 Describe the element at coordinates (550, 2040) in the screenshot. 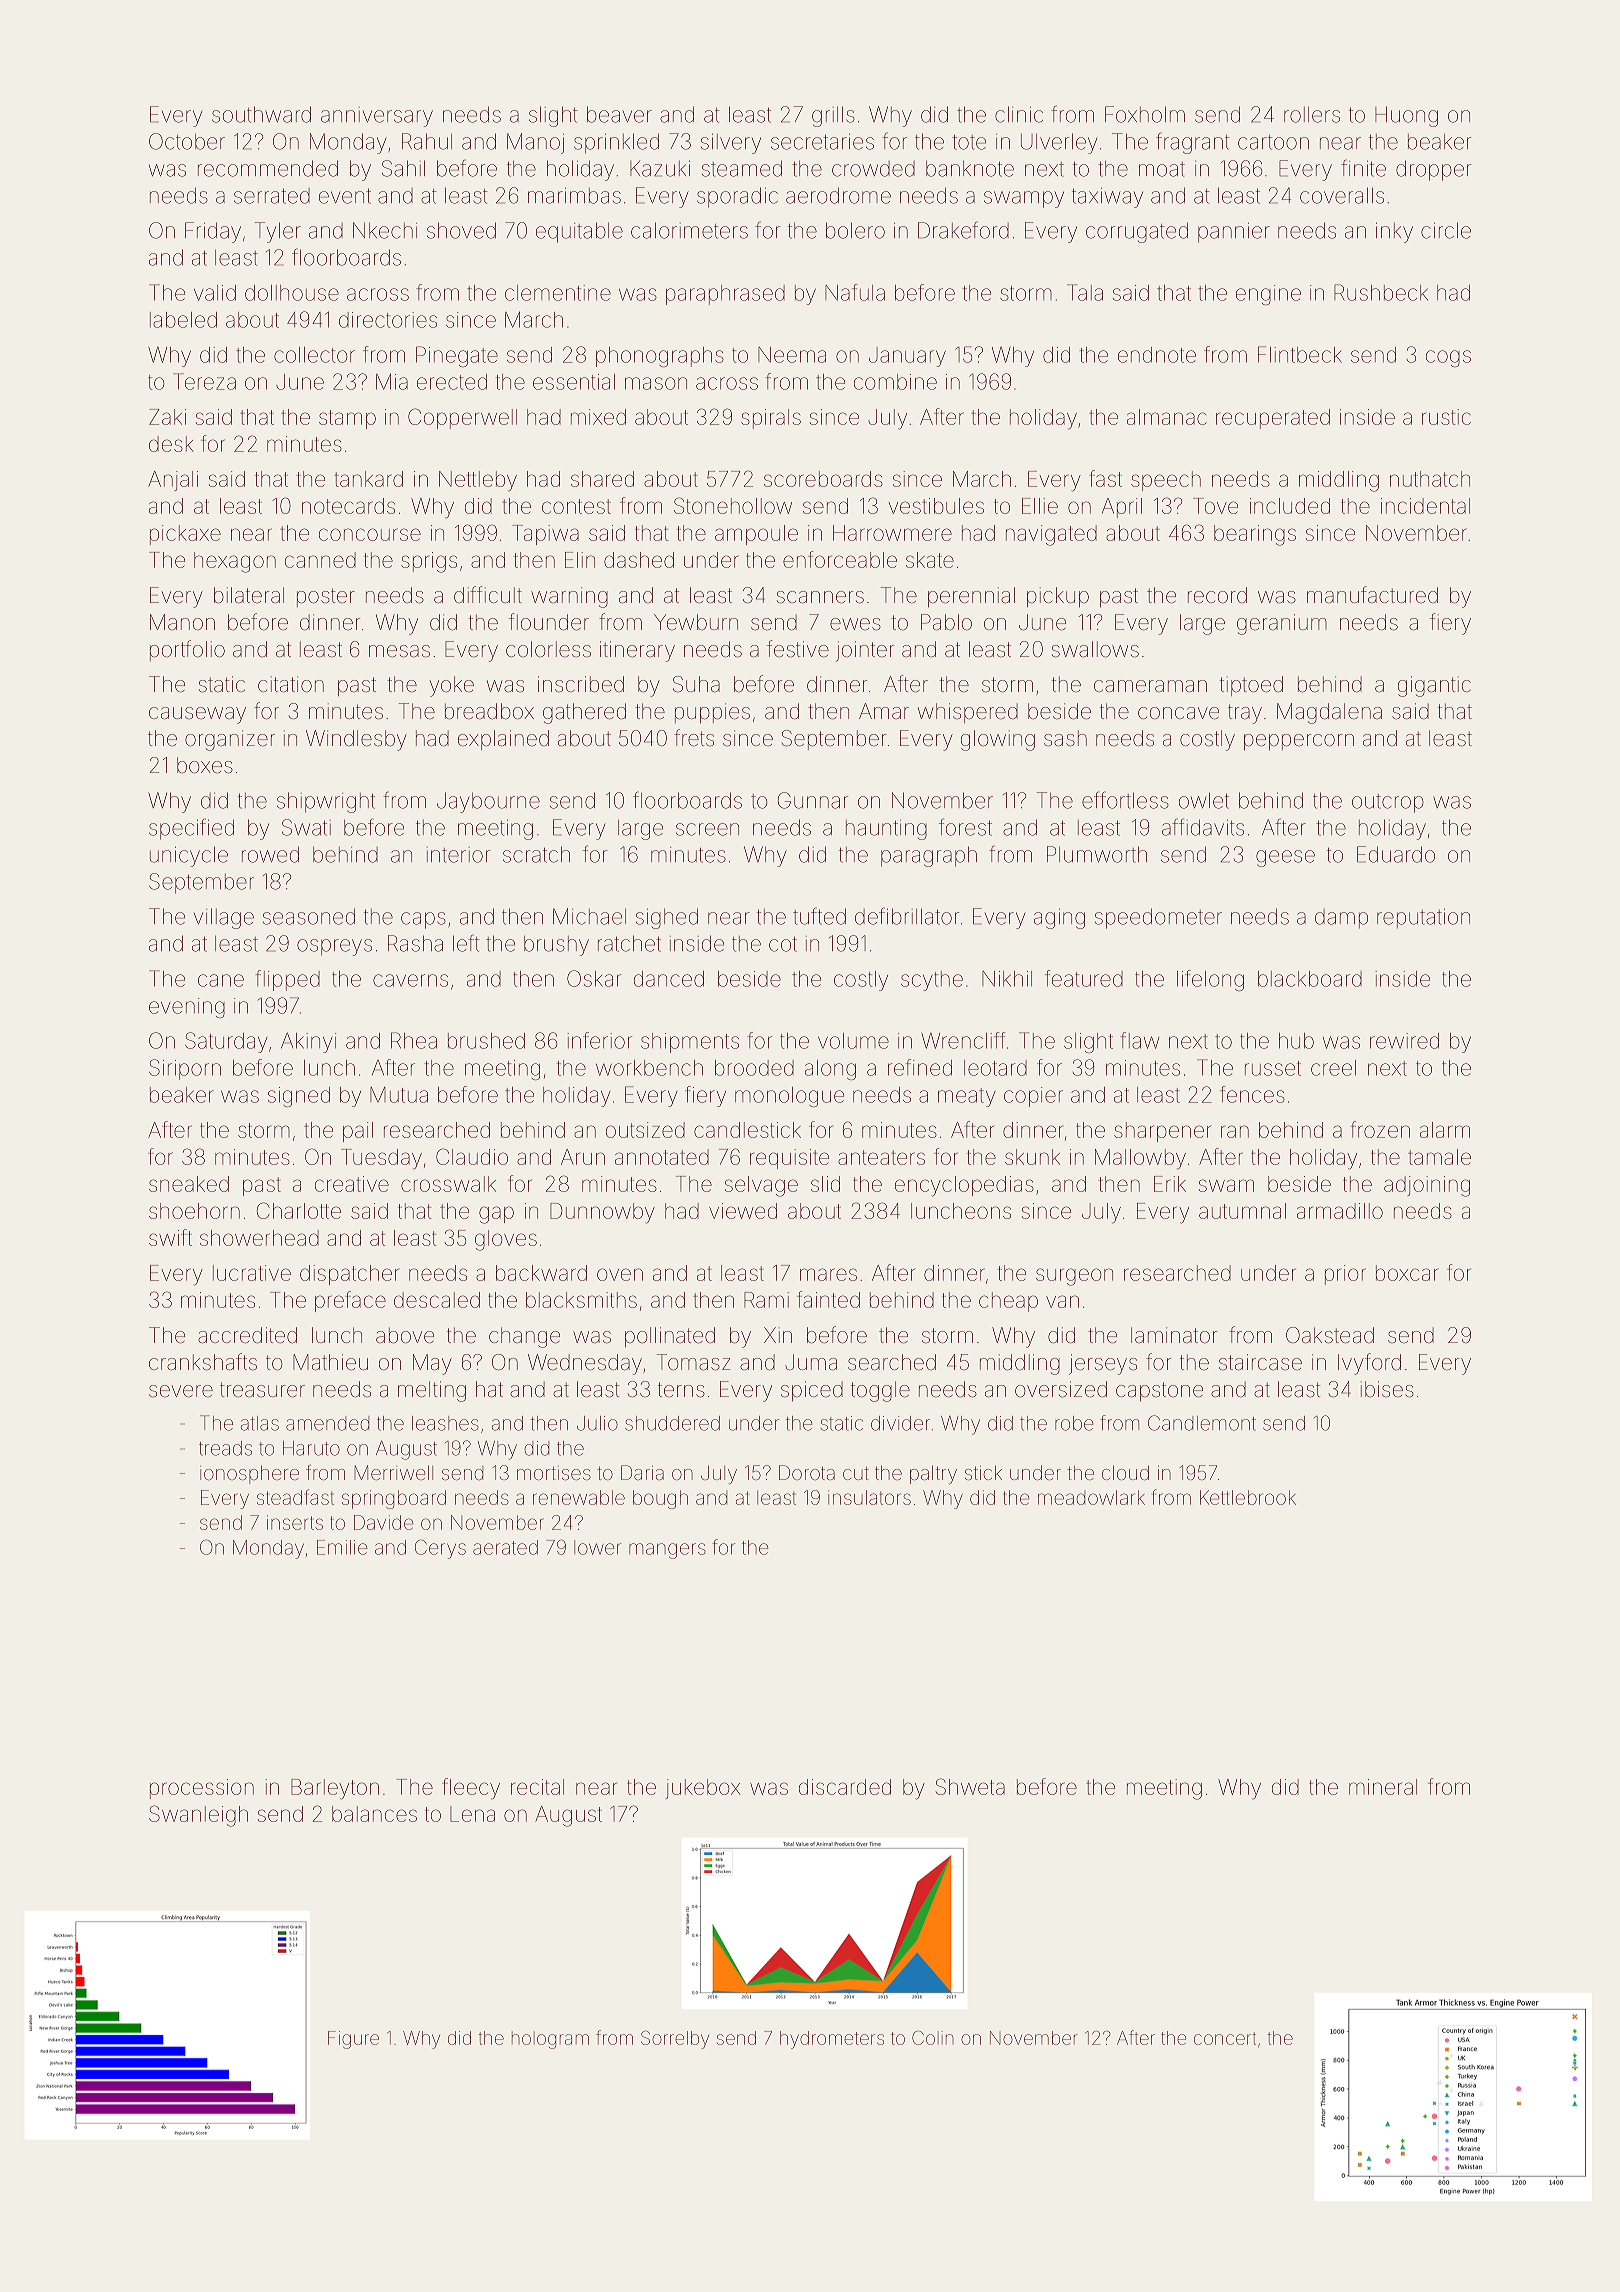

I see `hologram` at that location.
